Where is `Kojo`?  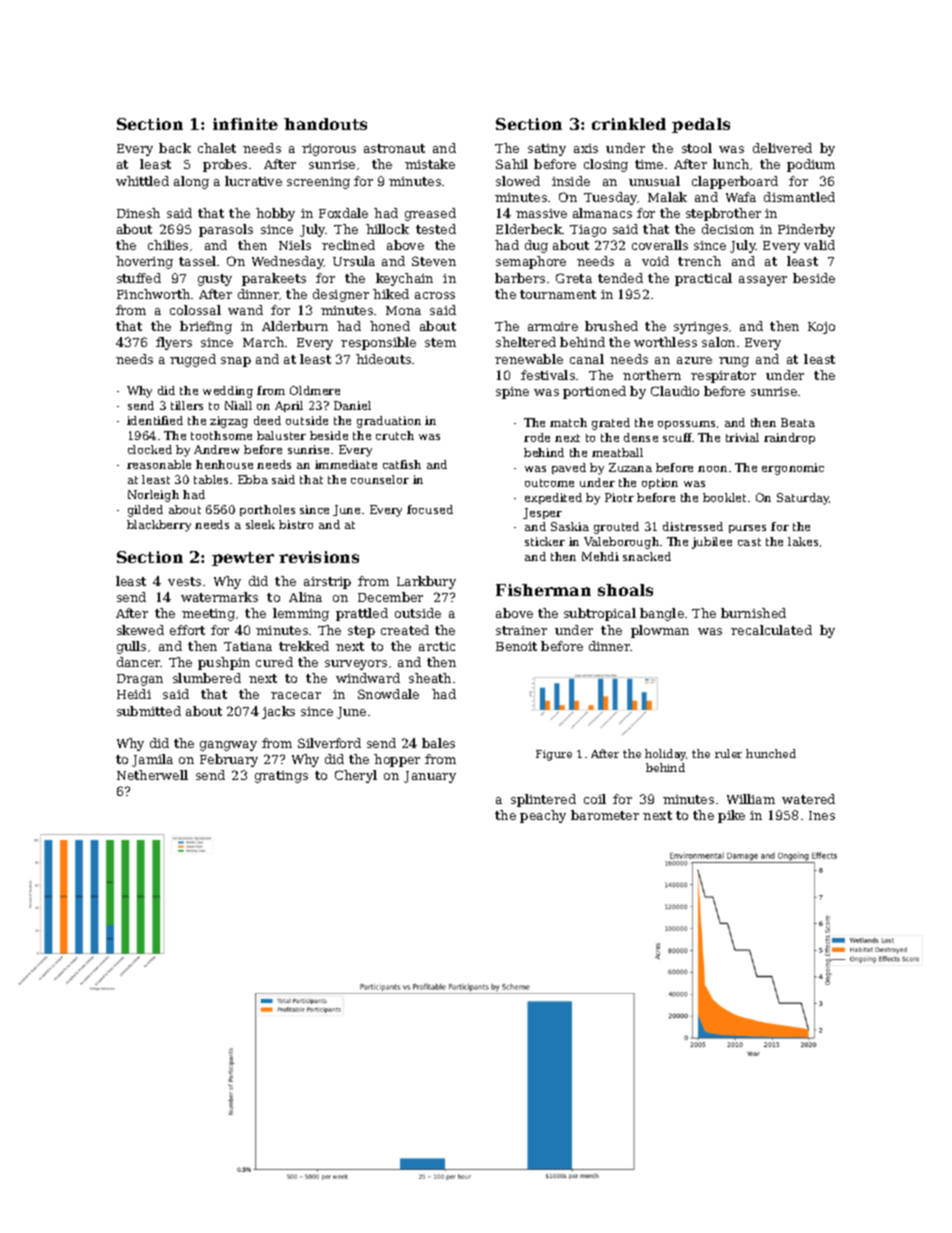 Kojo is located at coordinates (821, 328).
